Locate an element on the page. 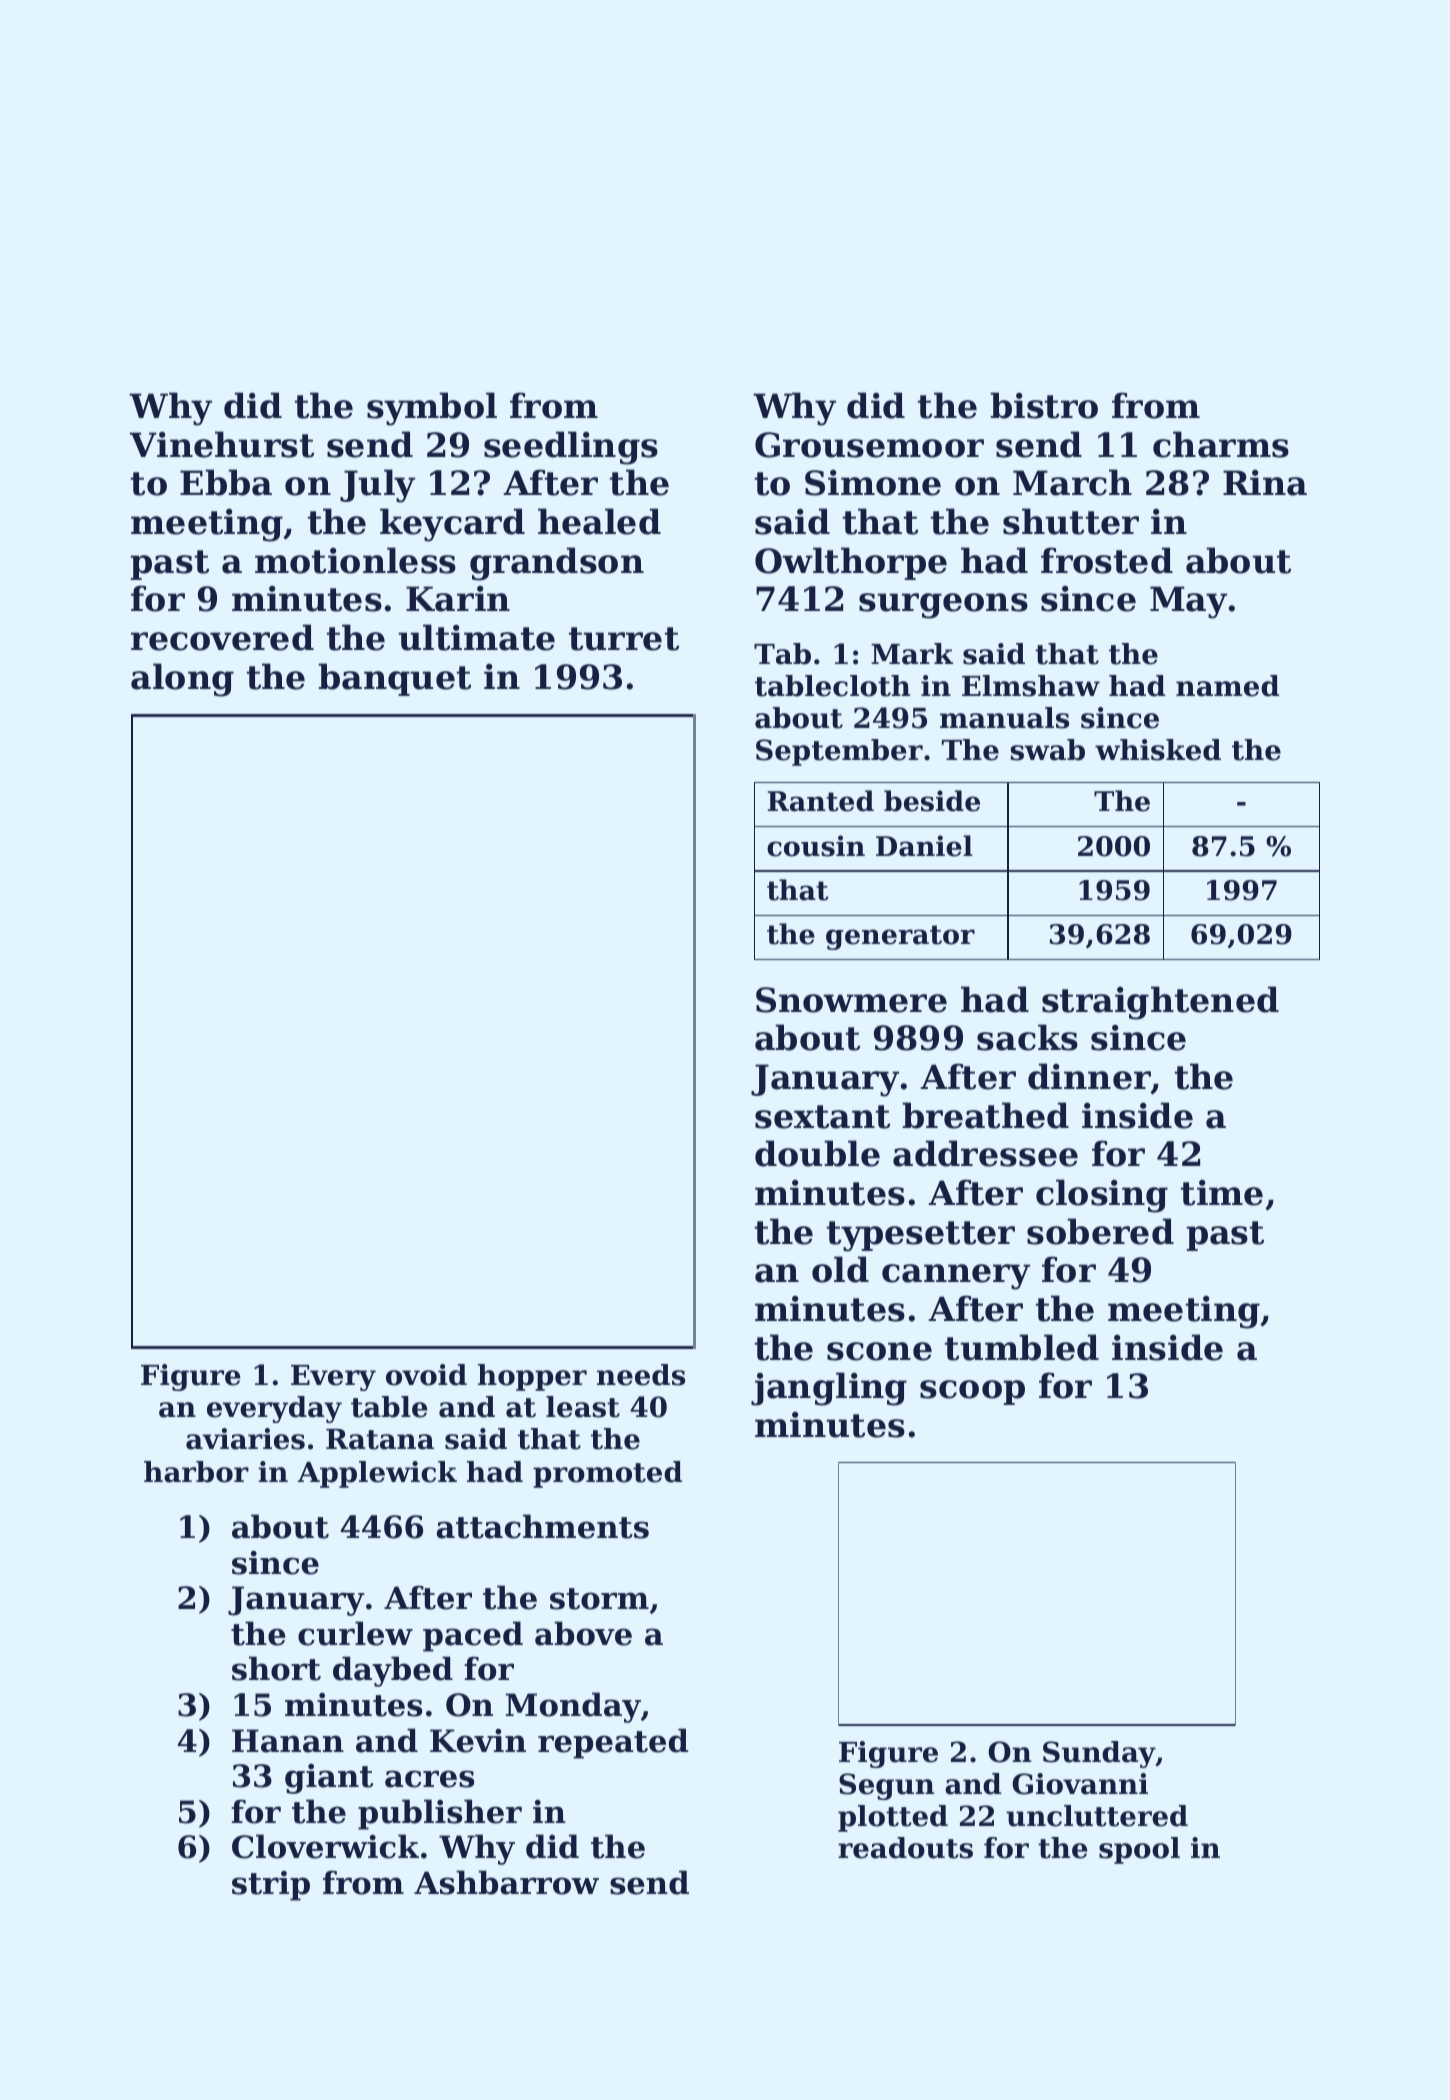 The image size is (1450, 2100). straightened is located at coordinates (1160, 1003).
